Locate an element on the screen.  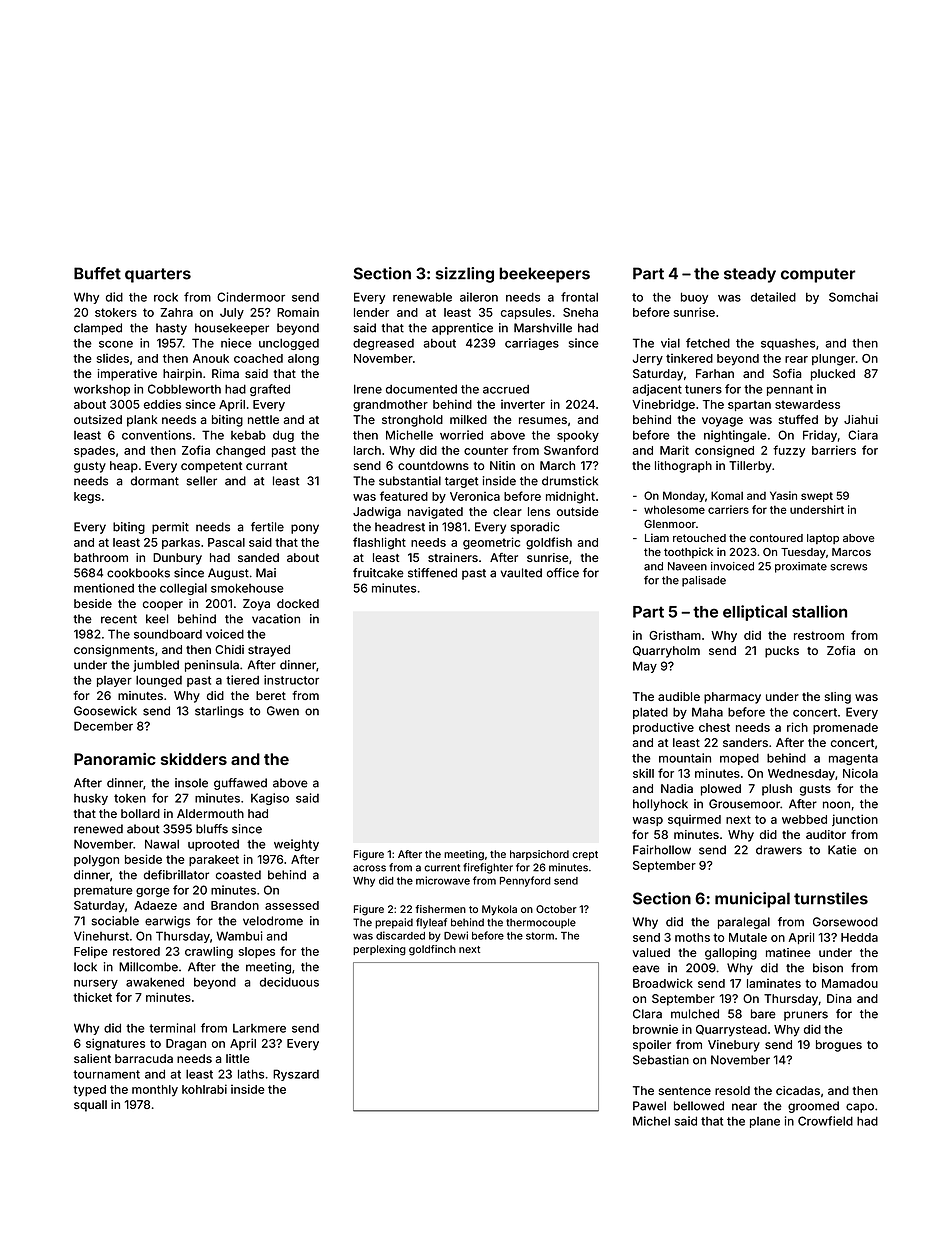
Panoramic is located at coordinates (115, 759).
